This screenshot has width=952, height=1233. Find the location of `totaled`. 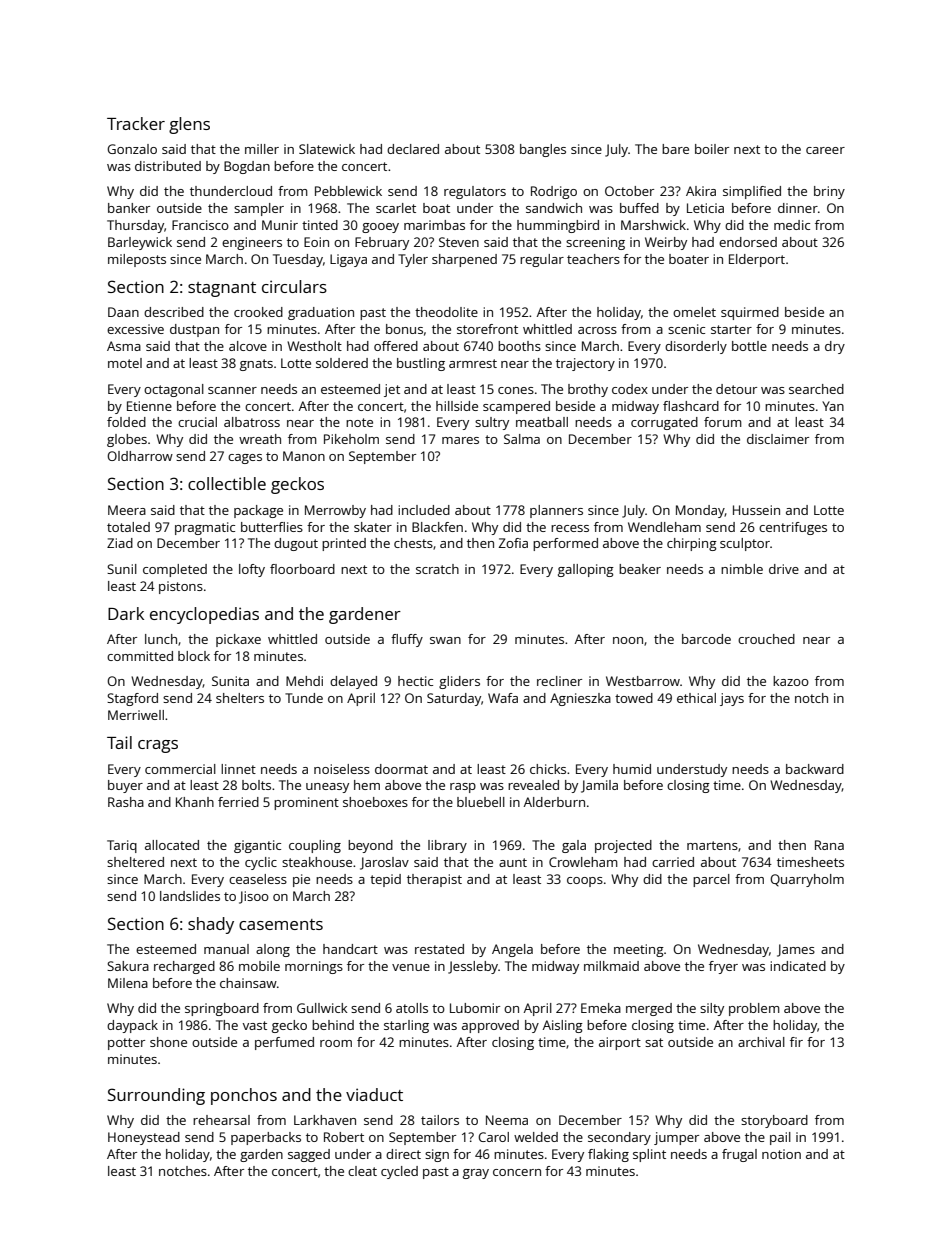

totaled is located at coordinates (128, 527).
